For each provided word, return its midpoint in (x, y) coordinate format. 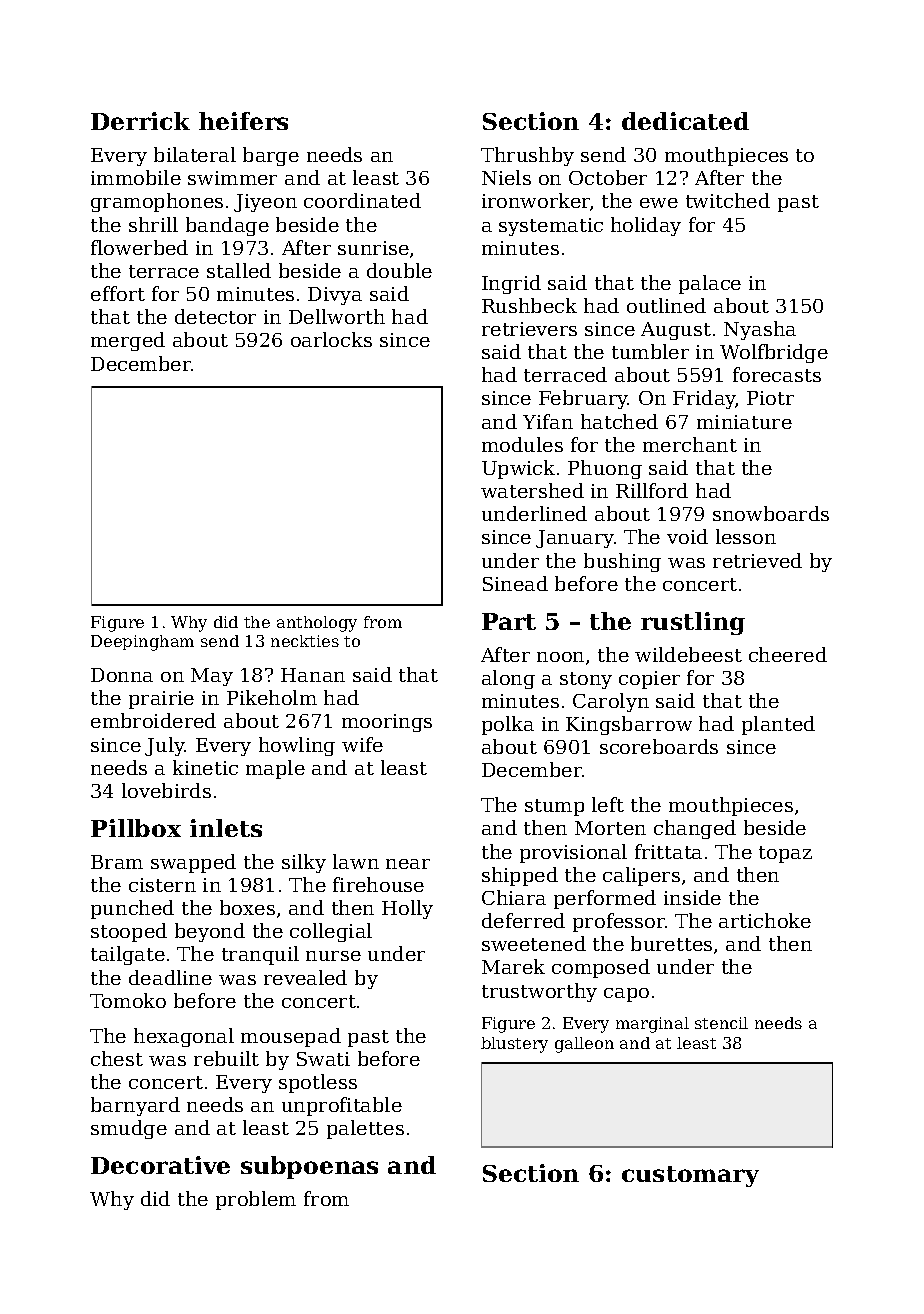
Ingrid (511, 284)
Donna (122, 675)
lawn (356, 861)
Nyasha (760, 330)
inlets (226, 828)
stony (586, 680)
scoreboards (659, 746)
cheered (788, 654)
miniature (744, 422)
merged (128, 341)
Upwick (518, 469)
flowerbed (139, 247)
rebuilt (226, 1058)
